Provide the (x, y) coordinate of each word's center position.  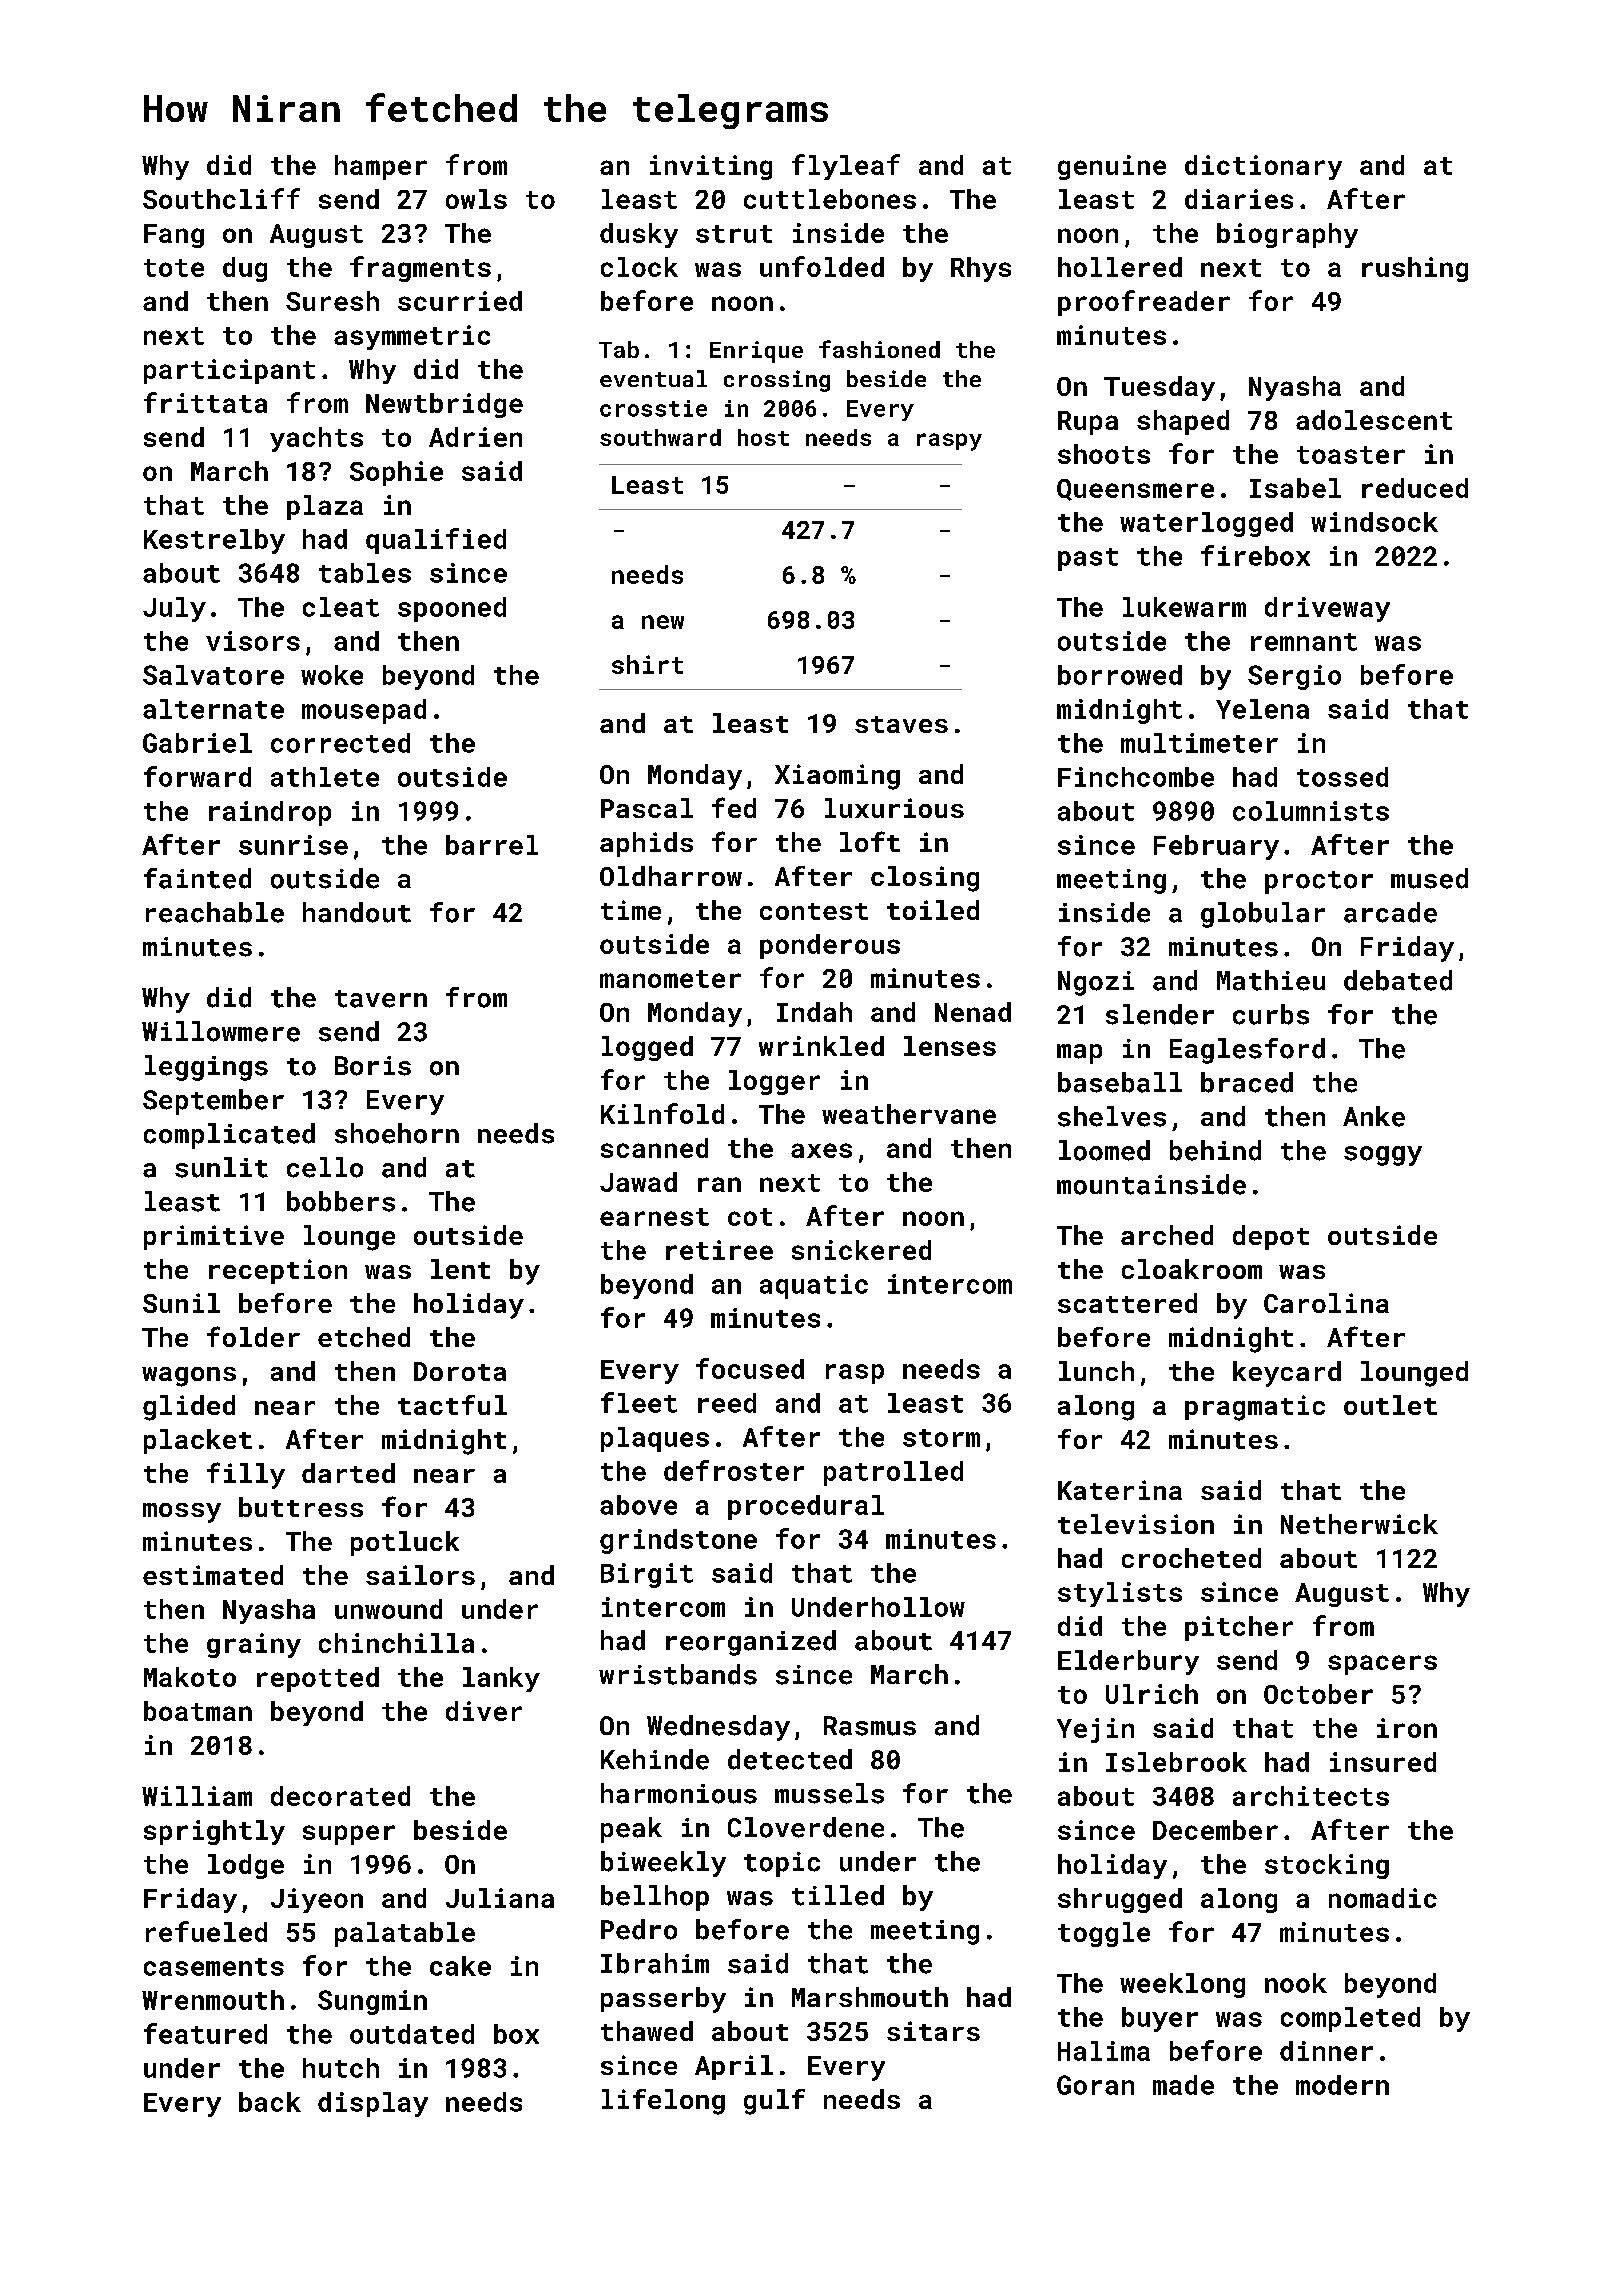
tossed (1342, 777)
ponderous (830, 946)
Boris (373, 1066)
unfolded (822, 266)
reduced (1415, 488)
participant (229, 371)
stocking (1327, 1866)
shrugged (1120, 1900)
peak (631, 1830)
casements (214, 1967)
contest (814, 911)
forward (197, 776)
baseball (1120, 1082)
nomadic (1383, 1898)
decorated (340, 1796)
